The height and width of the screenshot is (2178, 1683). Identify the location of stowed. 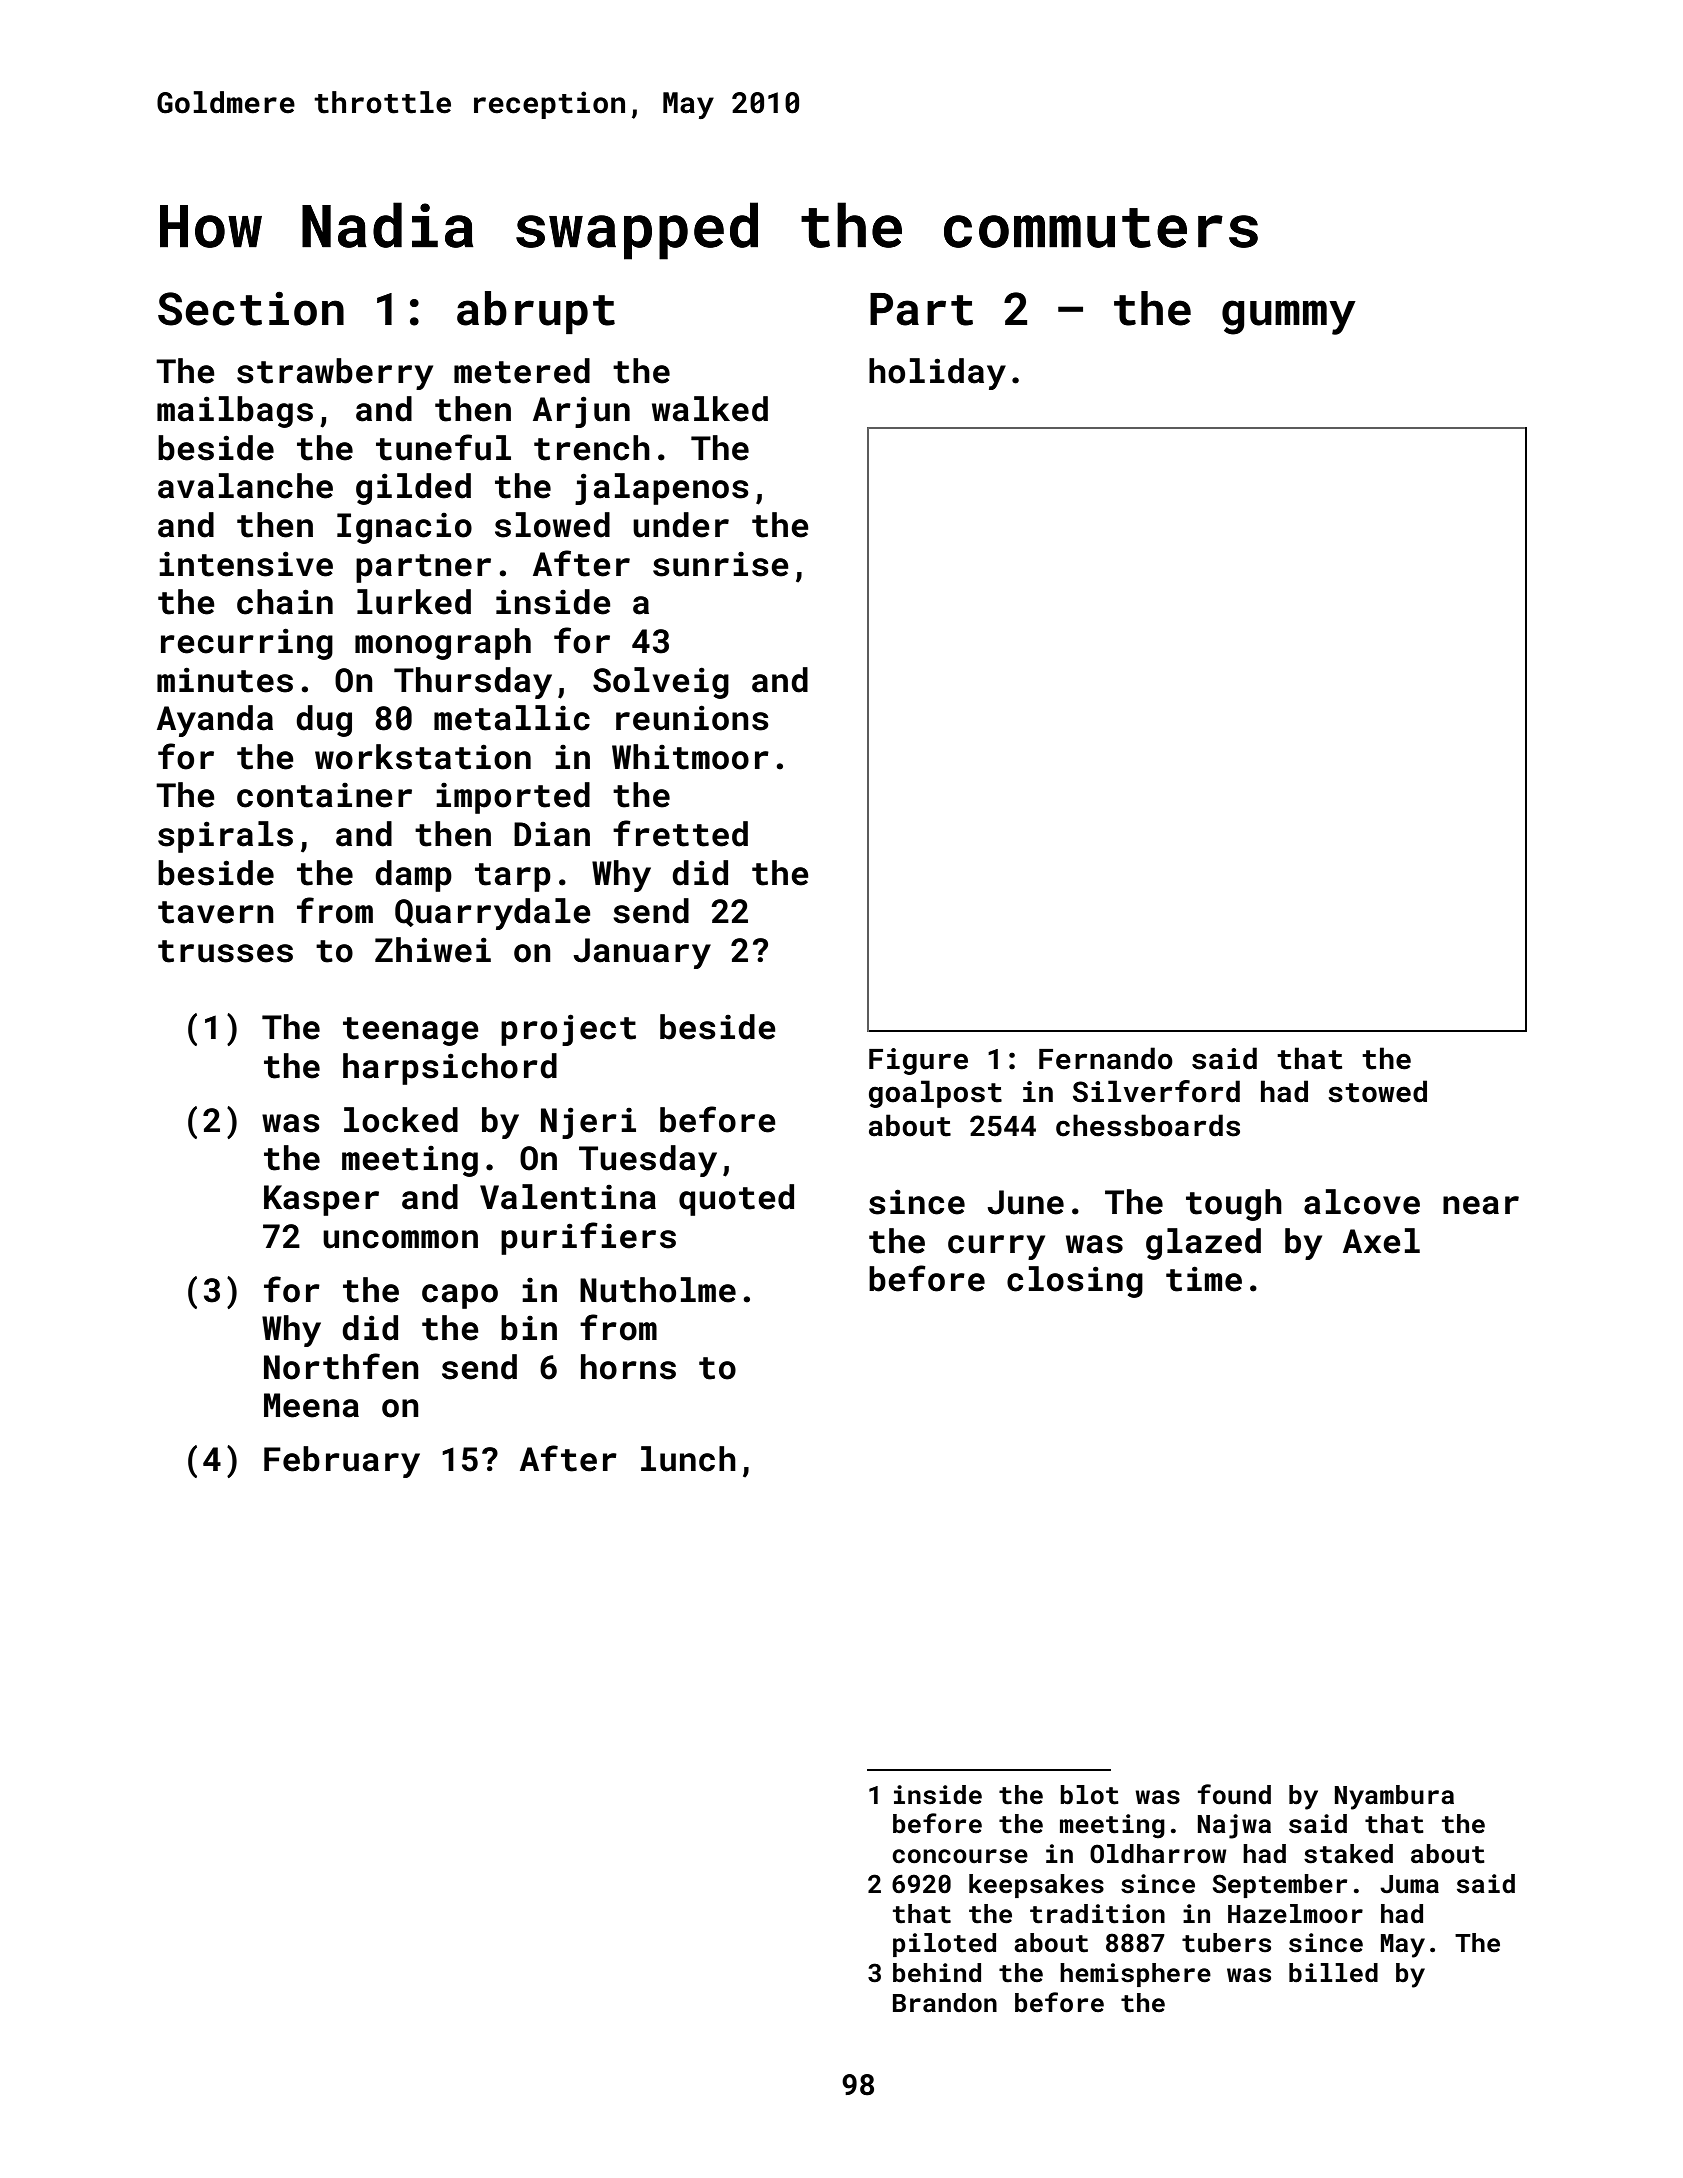
(1377, 1091).
